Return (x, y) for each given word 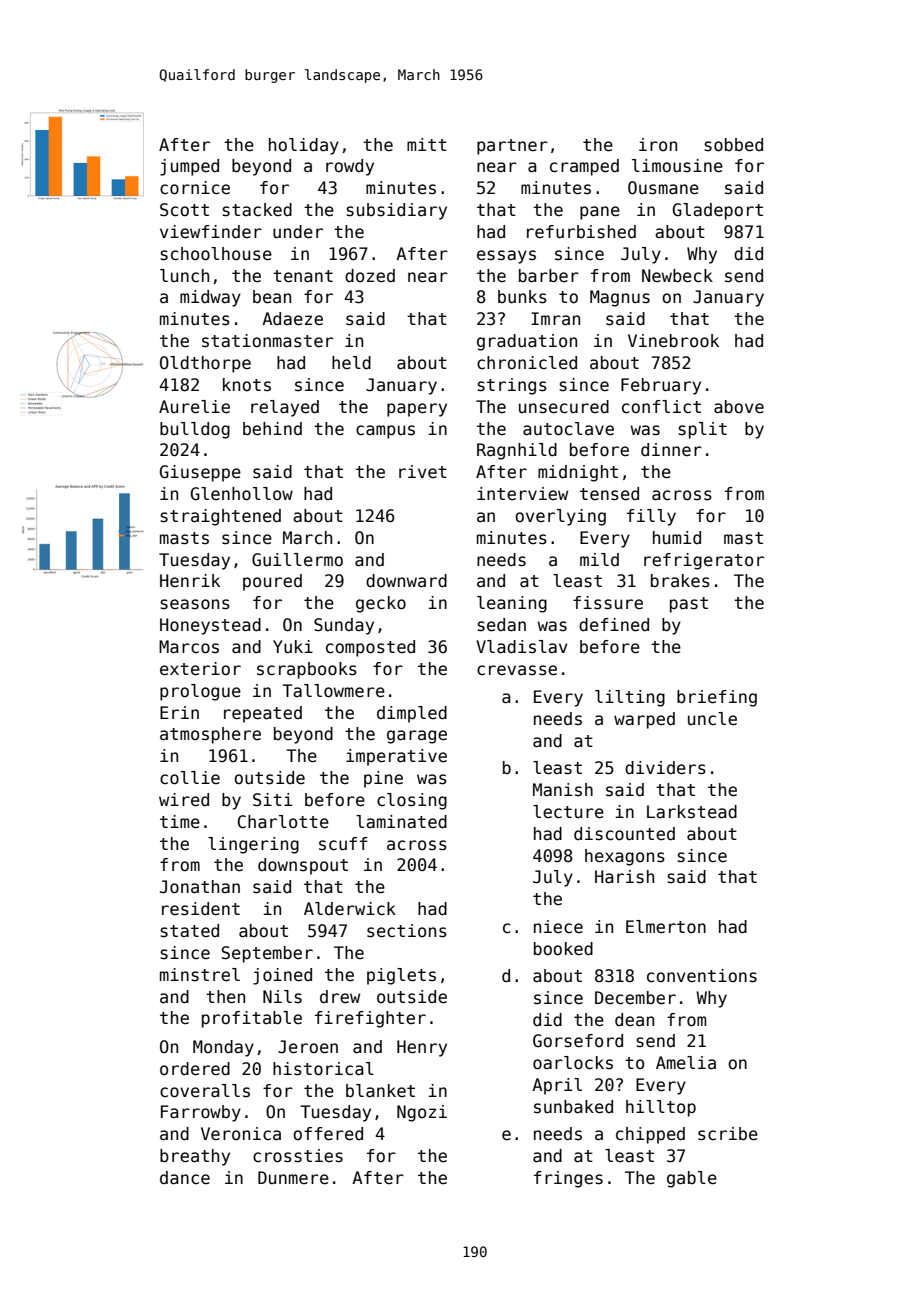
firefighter (370, 1019)
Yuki (293, 647)
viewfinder (211, 232)
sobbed (733, 145)
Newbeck (677, 276)
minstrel (200, 975)
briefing (717, 698)
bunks (522, 297)
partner (512, 147)
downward (406, 581)
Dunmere (293, 1178)
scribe (728, 1134)
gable (692, 1179)
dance (185, 1178)
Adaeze (292, 319)
